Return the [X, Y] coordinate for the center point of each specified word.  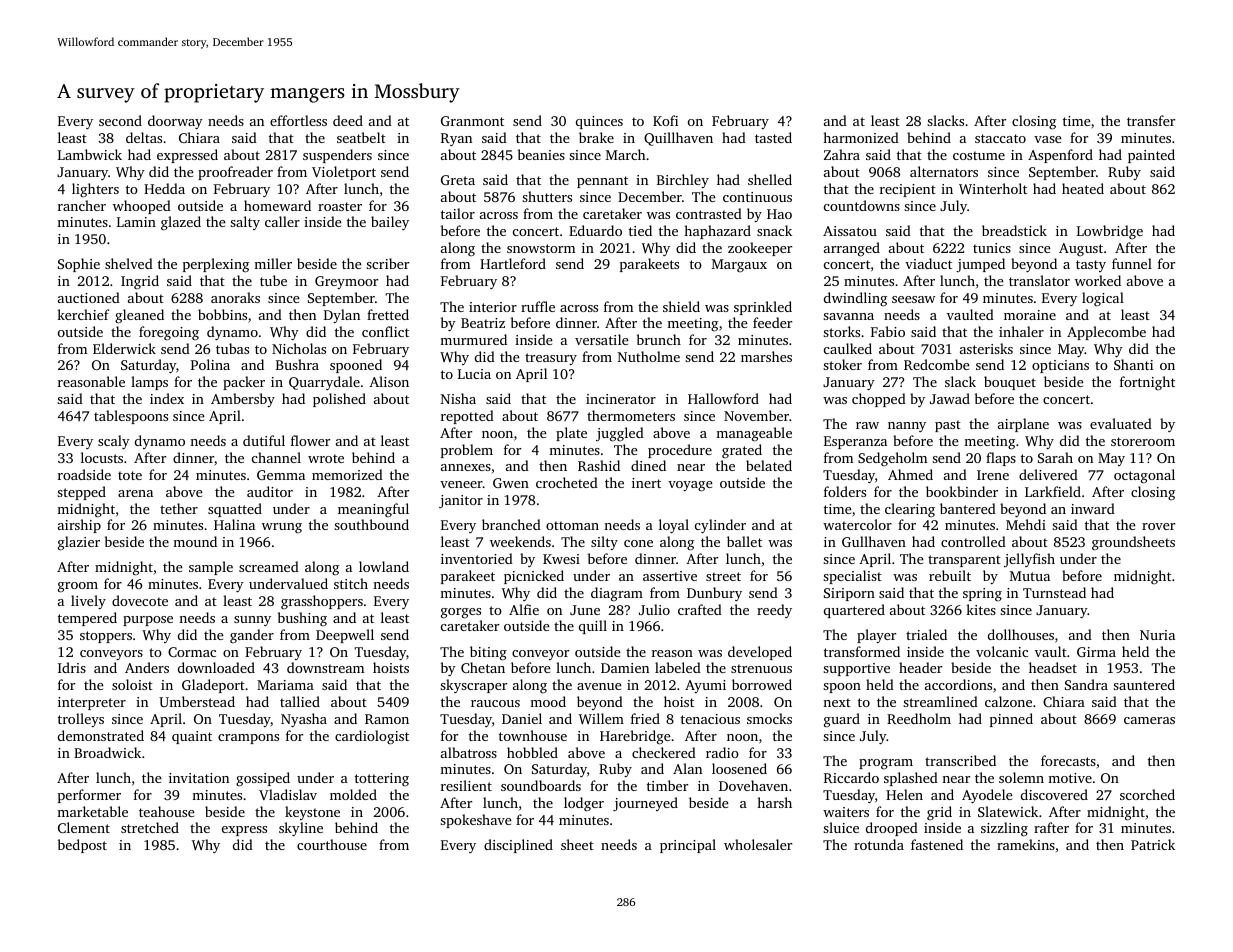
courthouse [332, 844]
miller [273, 263]
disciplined [518, 846]
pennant [602, 182]
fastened [937, 844]
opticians [1060, 366]
